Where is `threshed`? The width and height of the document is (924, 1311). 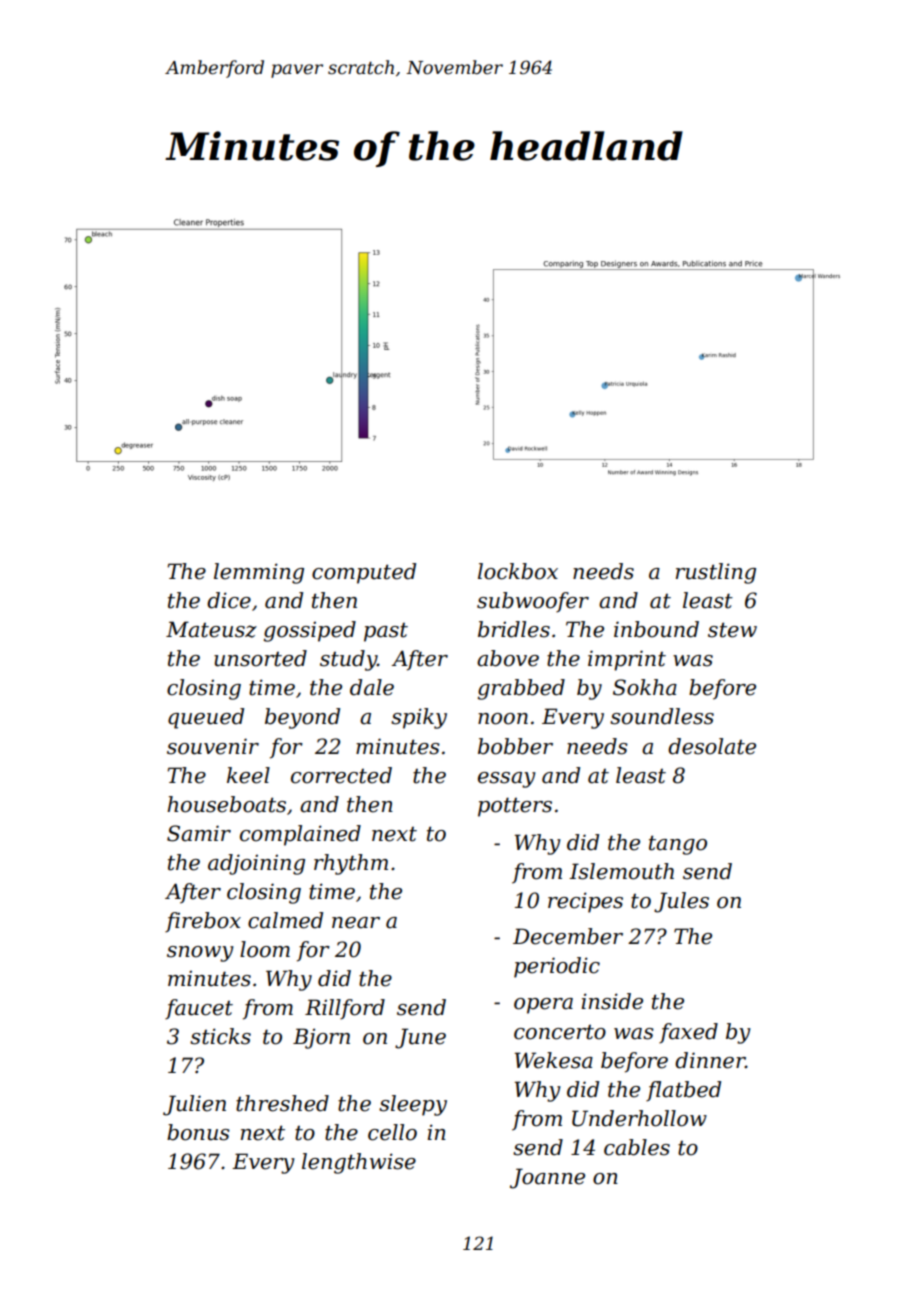
threshed is located at coordinates (282, 1103).
